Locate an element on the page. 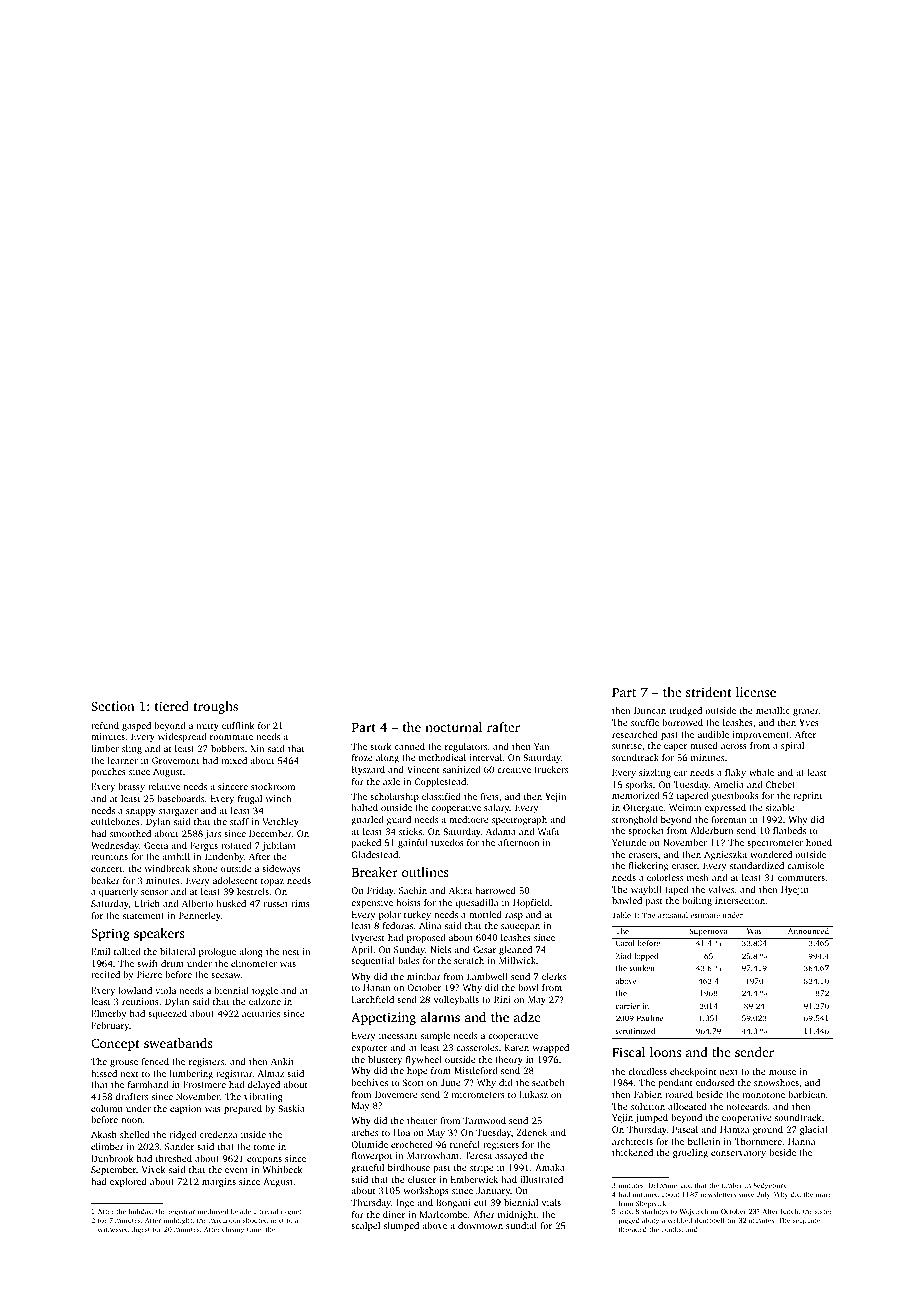  fedoras is located at coordinates (398, 925).
